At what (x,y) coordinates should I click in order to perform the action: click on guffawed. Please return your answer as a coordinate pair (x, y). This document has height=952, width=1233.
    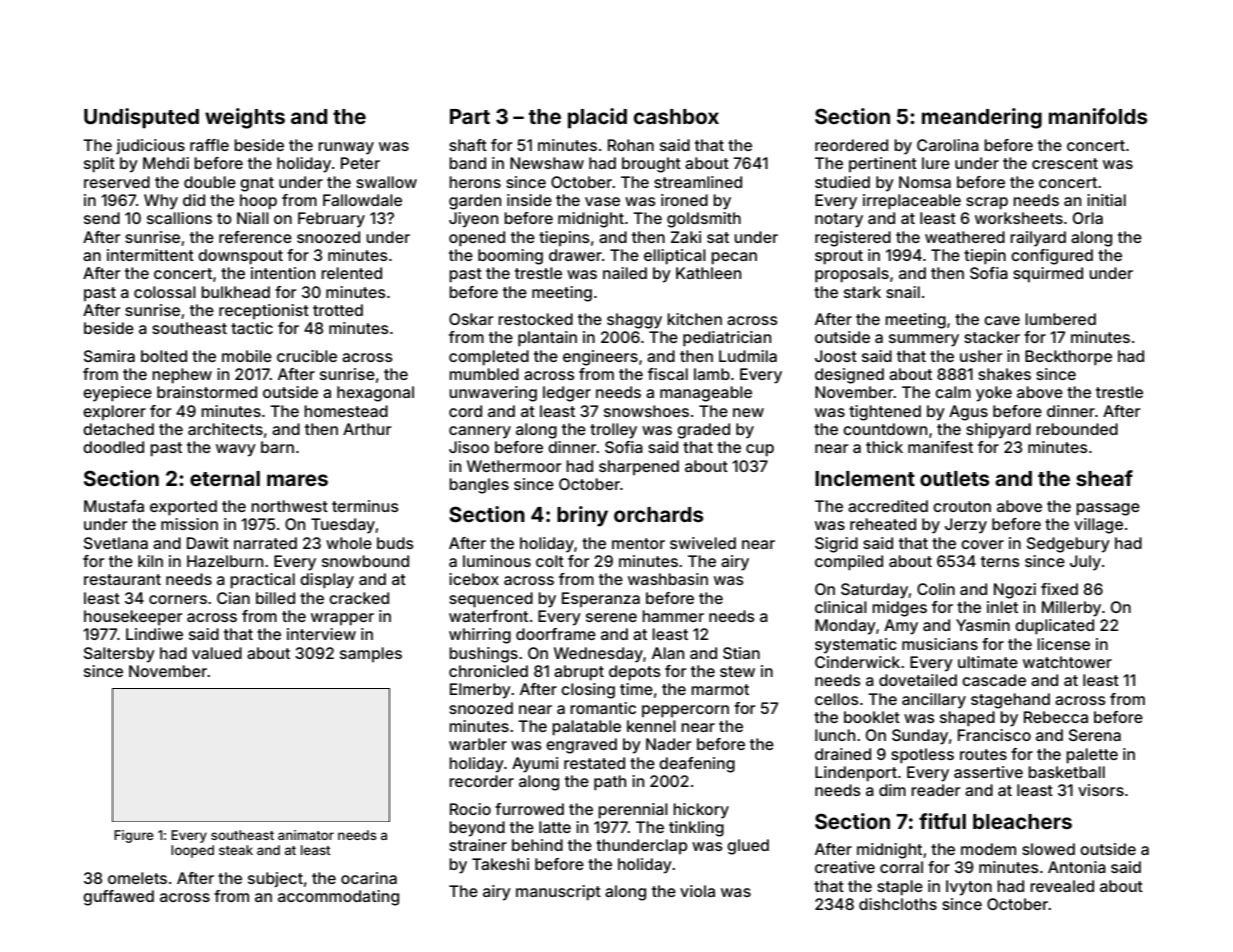
    Looking at the image, I should click on (118, 898).
